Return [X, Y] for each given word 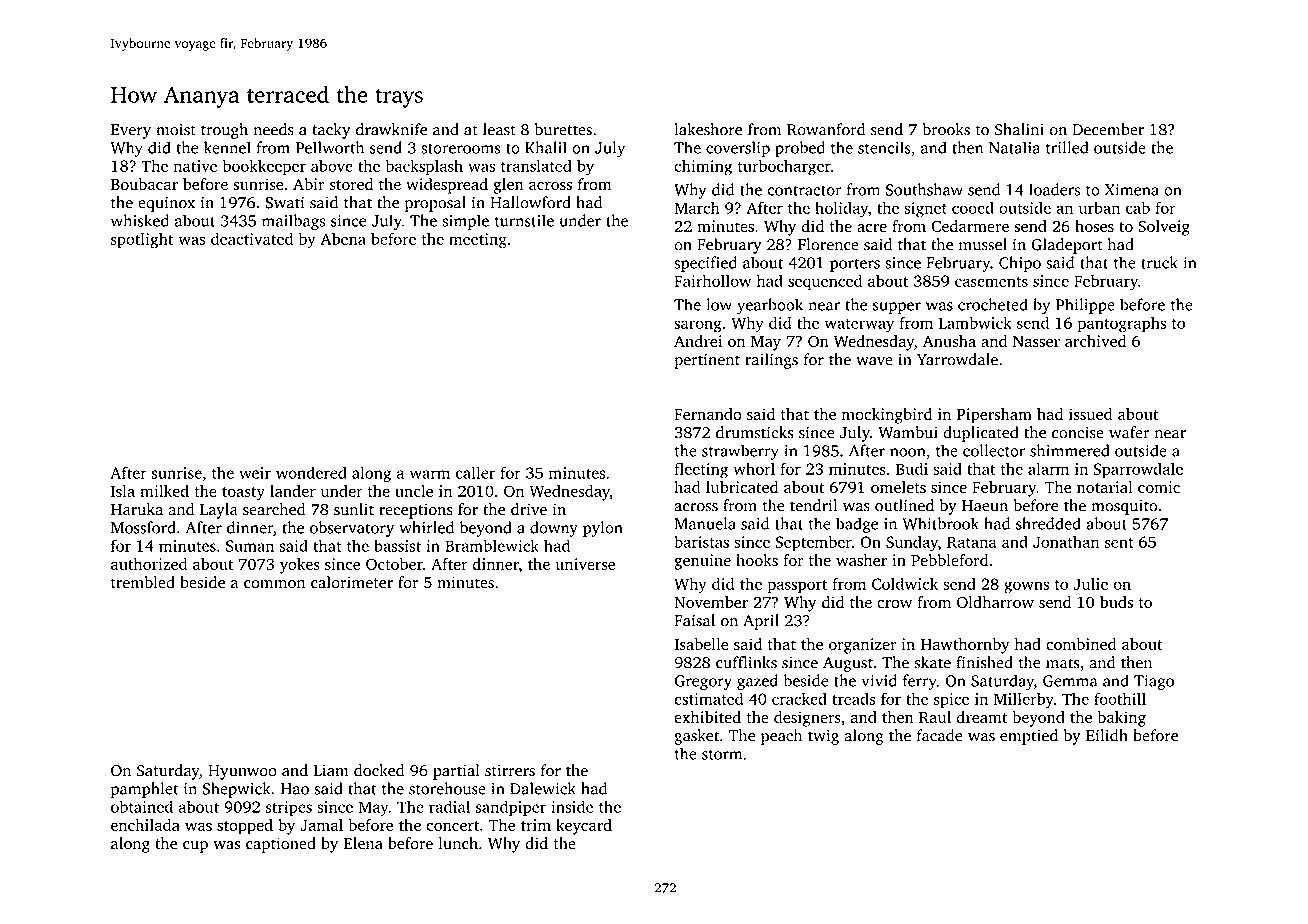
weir [255, 473]
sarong [698, 326]
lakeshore [708, 129]
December [1108, 129]
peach [781, 737]
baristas [701, 541]
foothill [1120, 698]
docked [379, 770]
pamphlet [144, 790]
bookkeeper [264, 167]
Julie [1091, 583]
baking [1122, 719]
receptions [416, 511]
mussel [983, 244]
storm [722, 754]
